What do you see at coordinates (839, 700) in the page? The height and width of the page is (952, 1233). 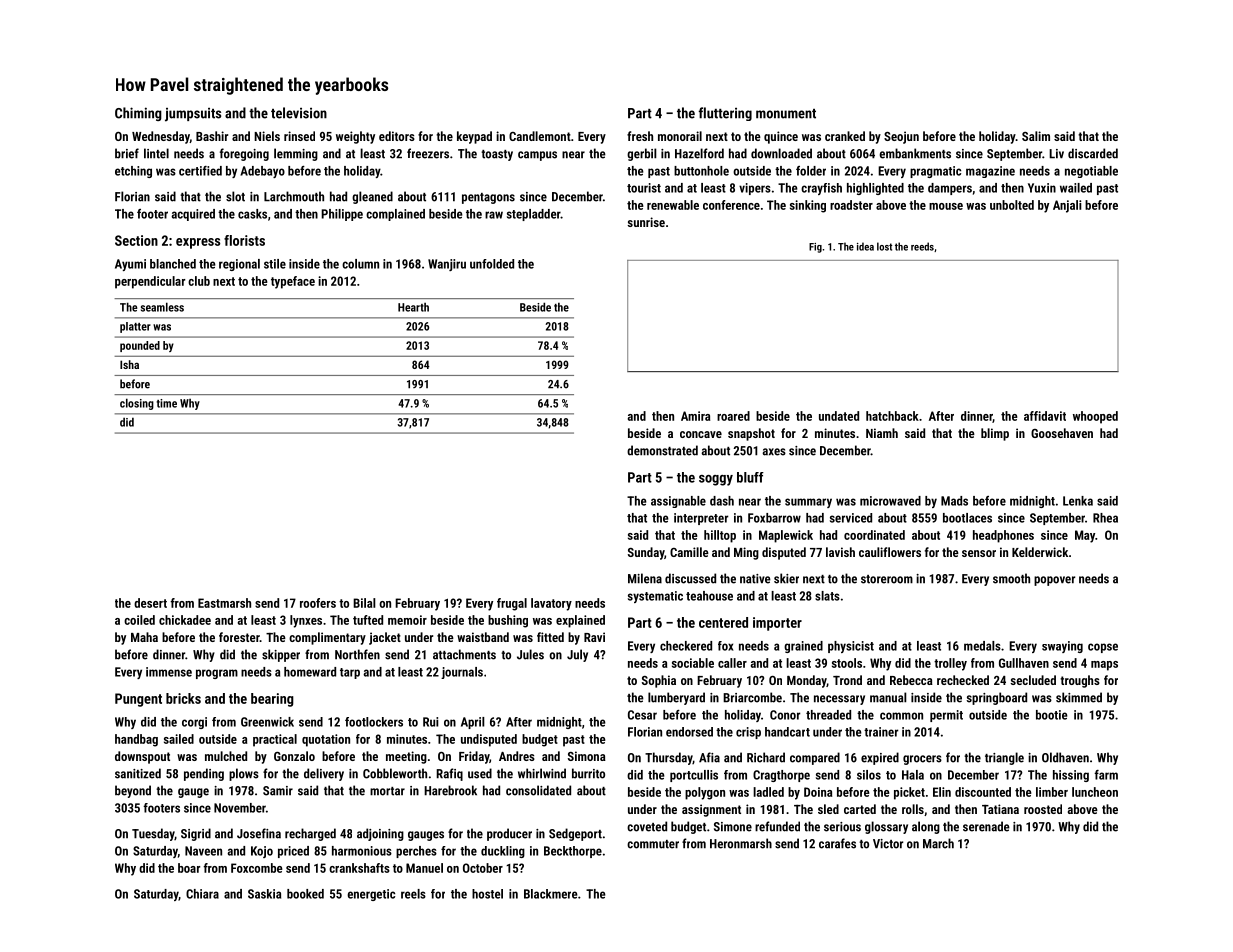 I see `necessary` at bounding box center [839, 700].
